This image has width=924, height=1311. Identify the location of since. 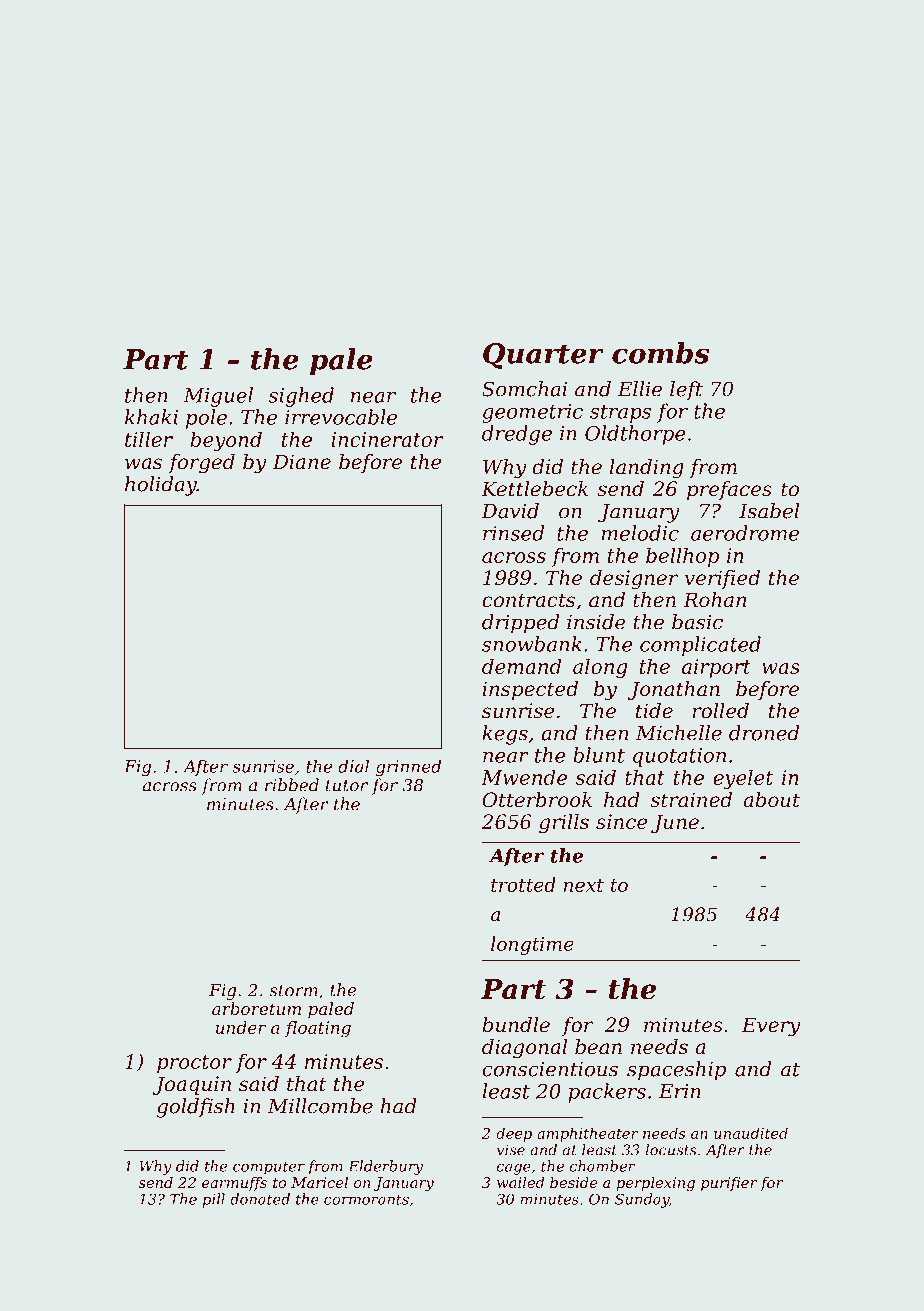
(622, 822).
